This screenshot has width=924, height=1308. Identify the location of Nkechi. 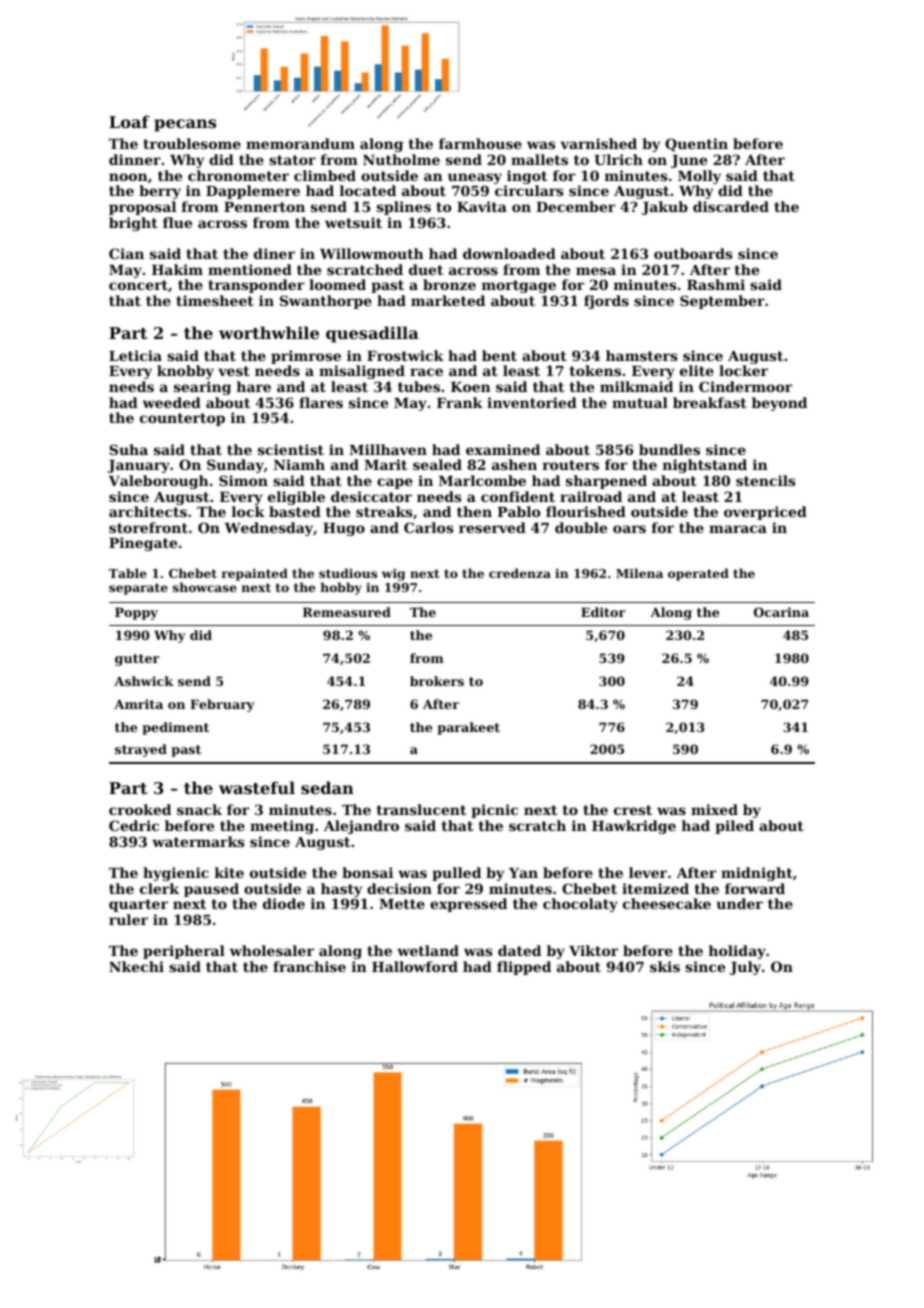
(136, 966).
